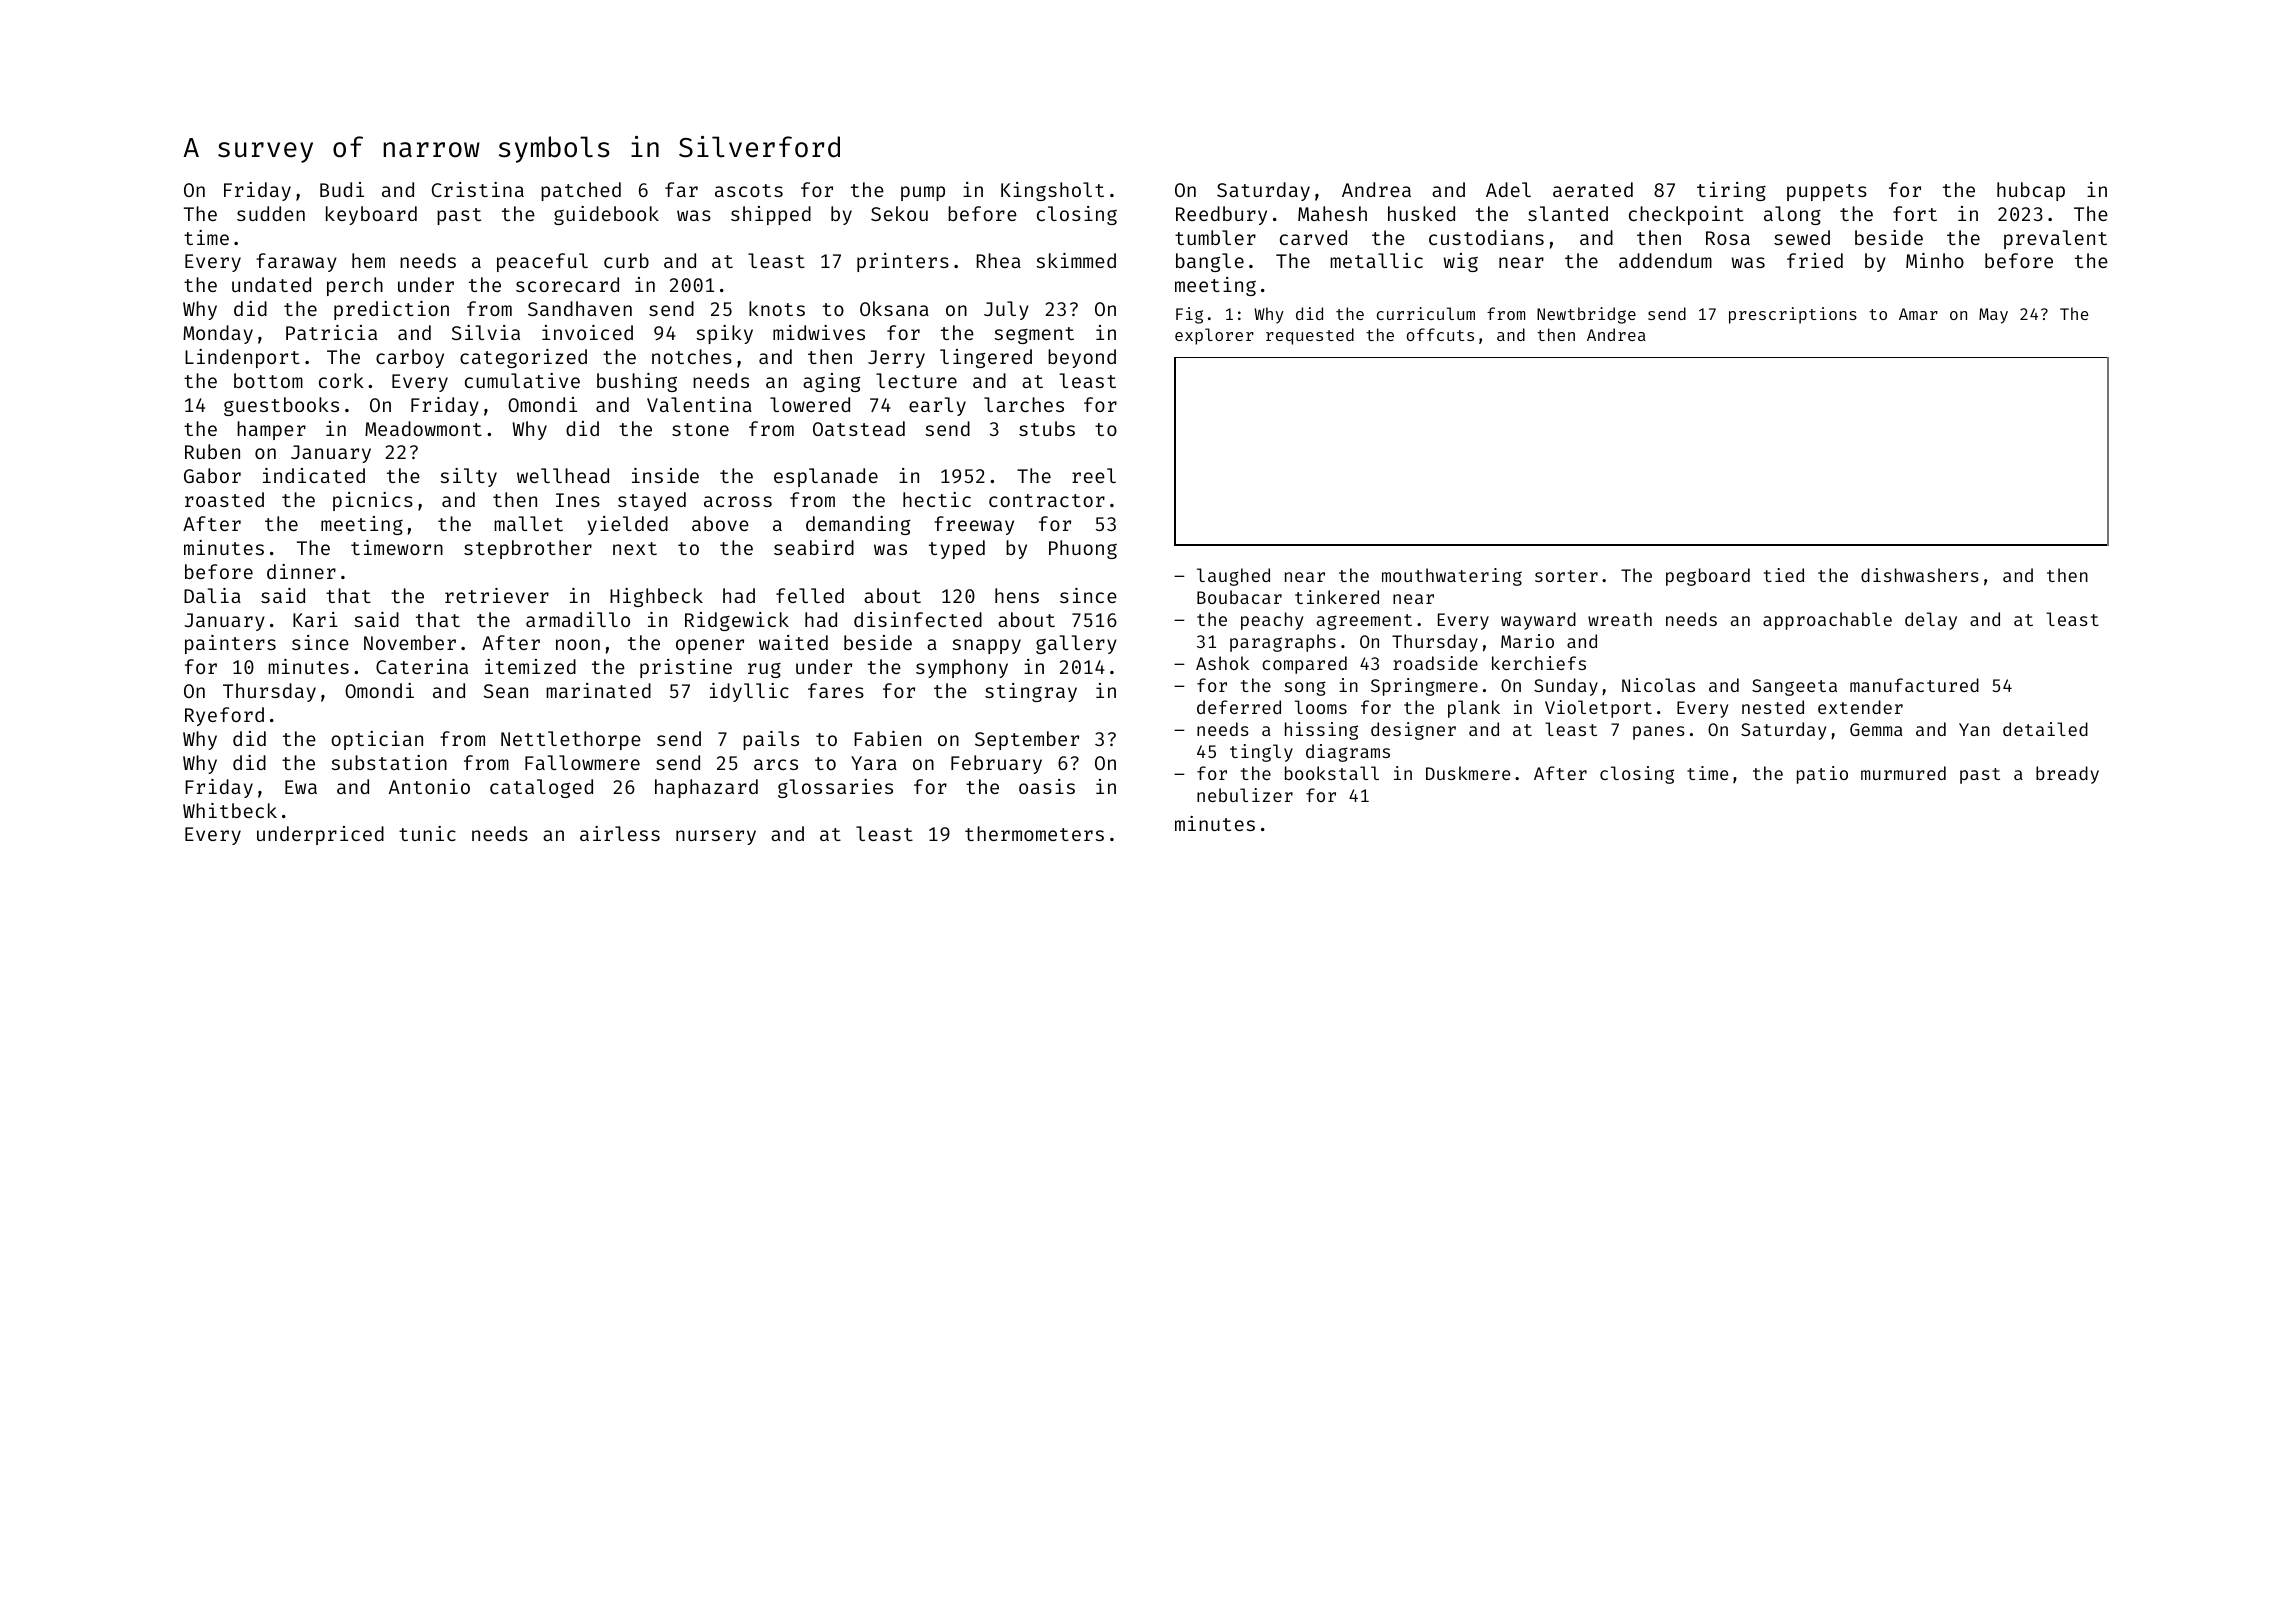 This screenshot has width=2292, height=1620. What do you see at coordinates (1586, 315) in the screenshot?
I see `Newtbridge` at bounding box center [1586, 315].
